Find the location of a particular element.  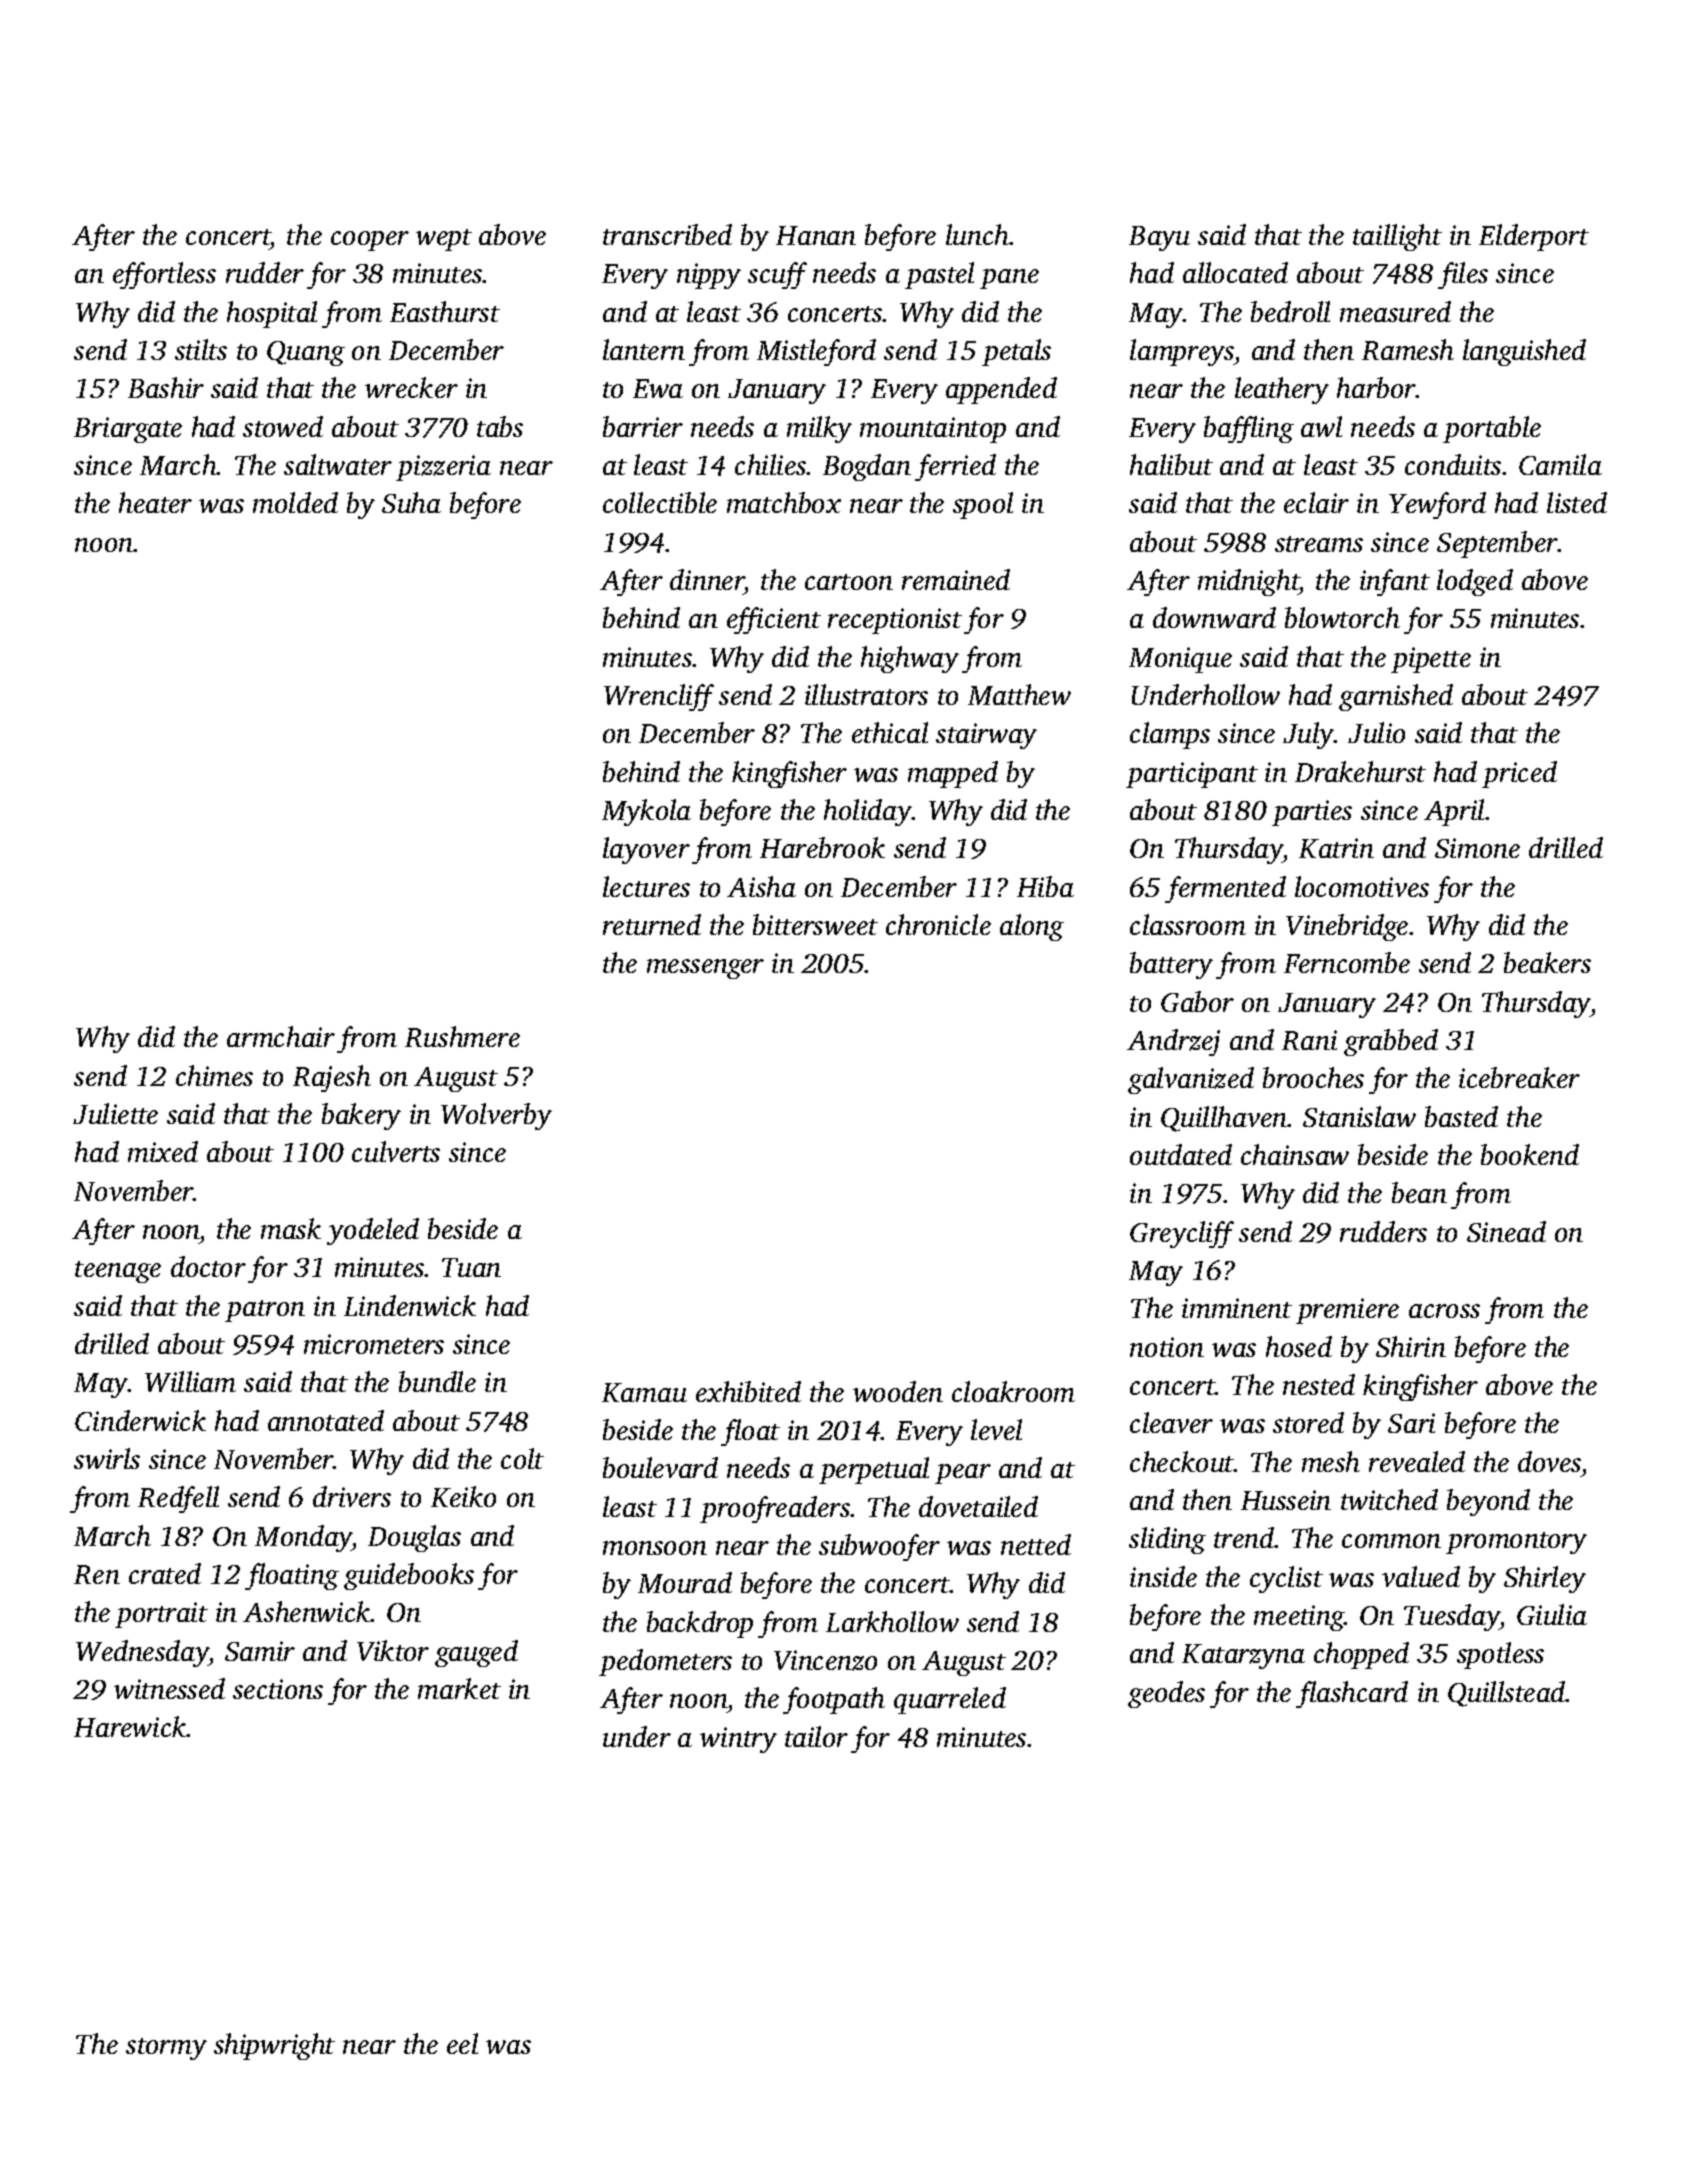

lunch is located at coordinates (978, 234).
